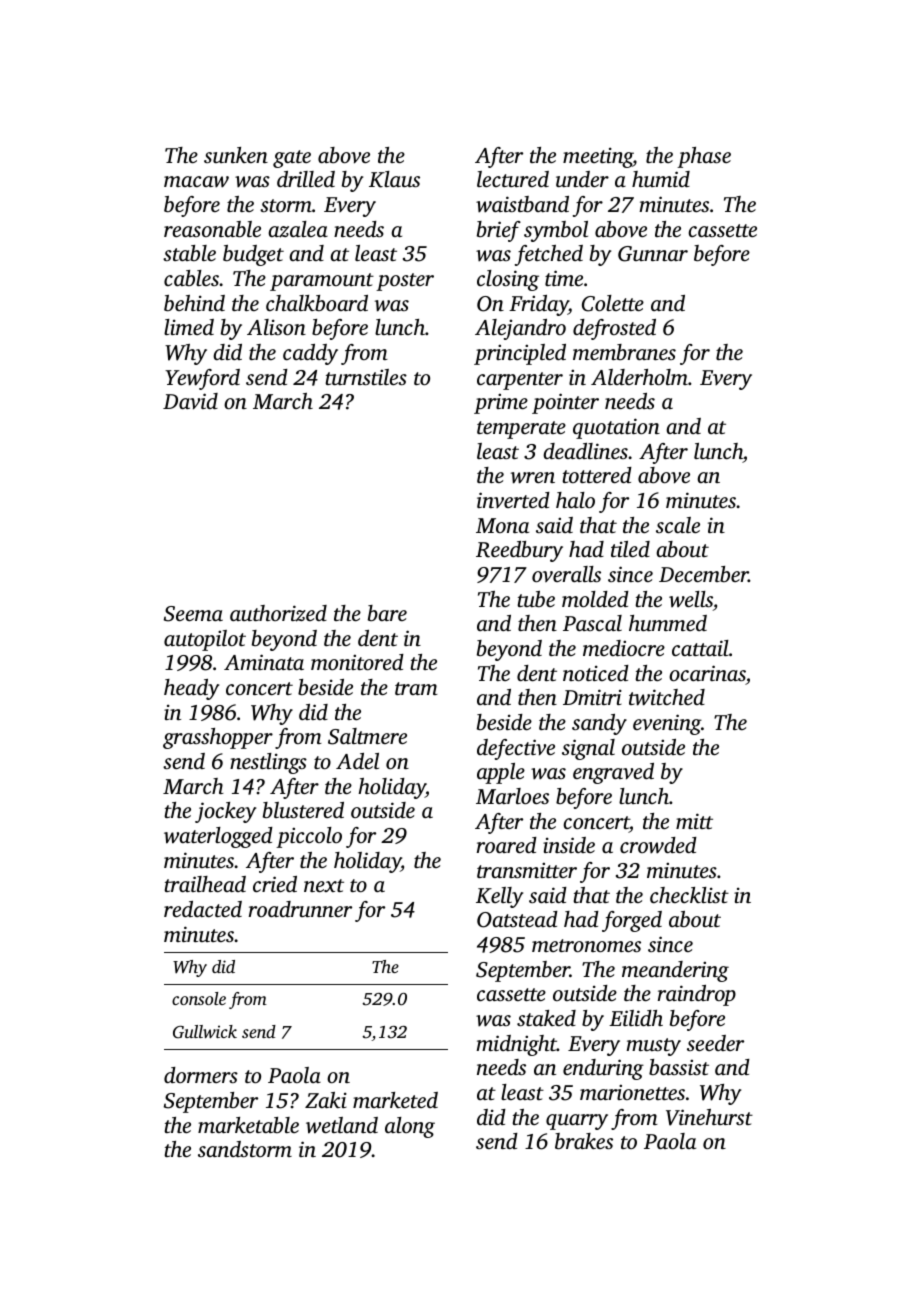 The image size is (924, 1311). What do you see at coordinates (704, 157) in the page?
I see `phase` at bounding box center [704, 157].
